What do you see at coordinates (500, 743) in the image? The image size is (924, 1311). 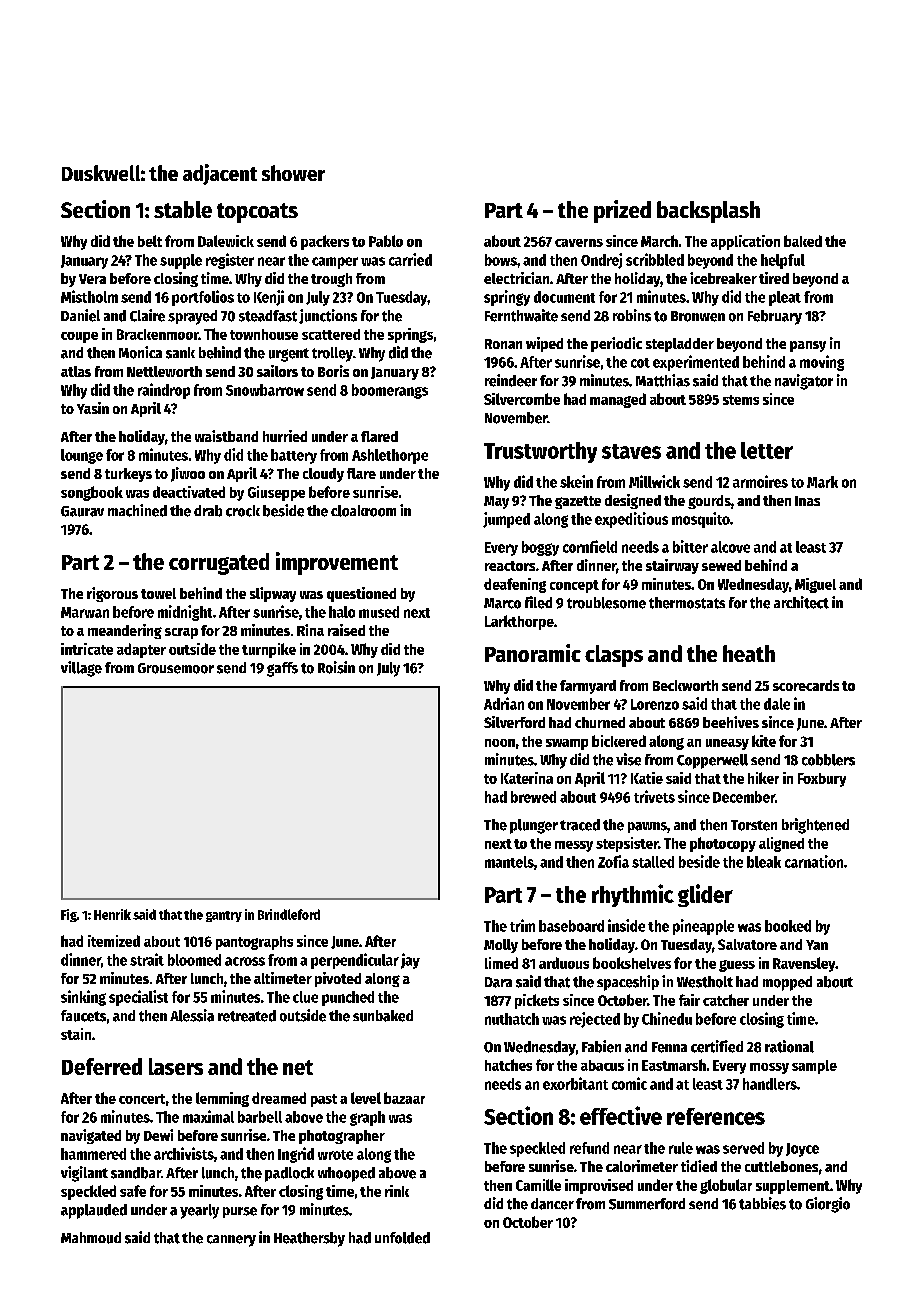 I see `noon` at bounding box center [500, 743].
